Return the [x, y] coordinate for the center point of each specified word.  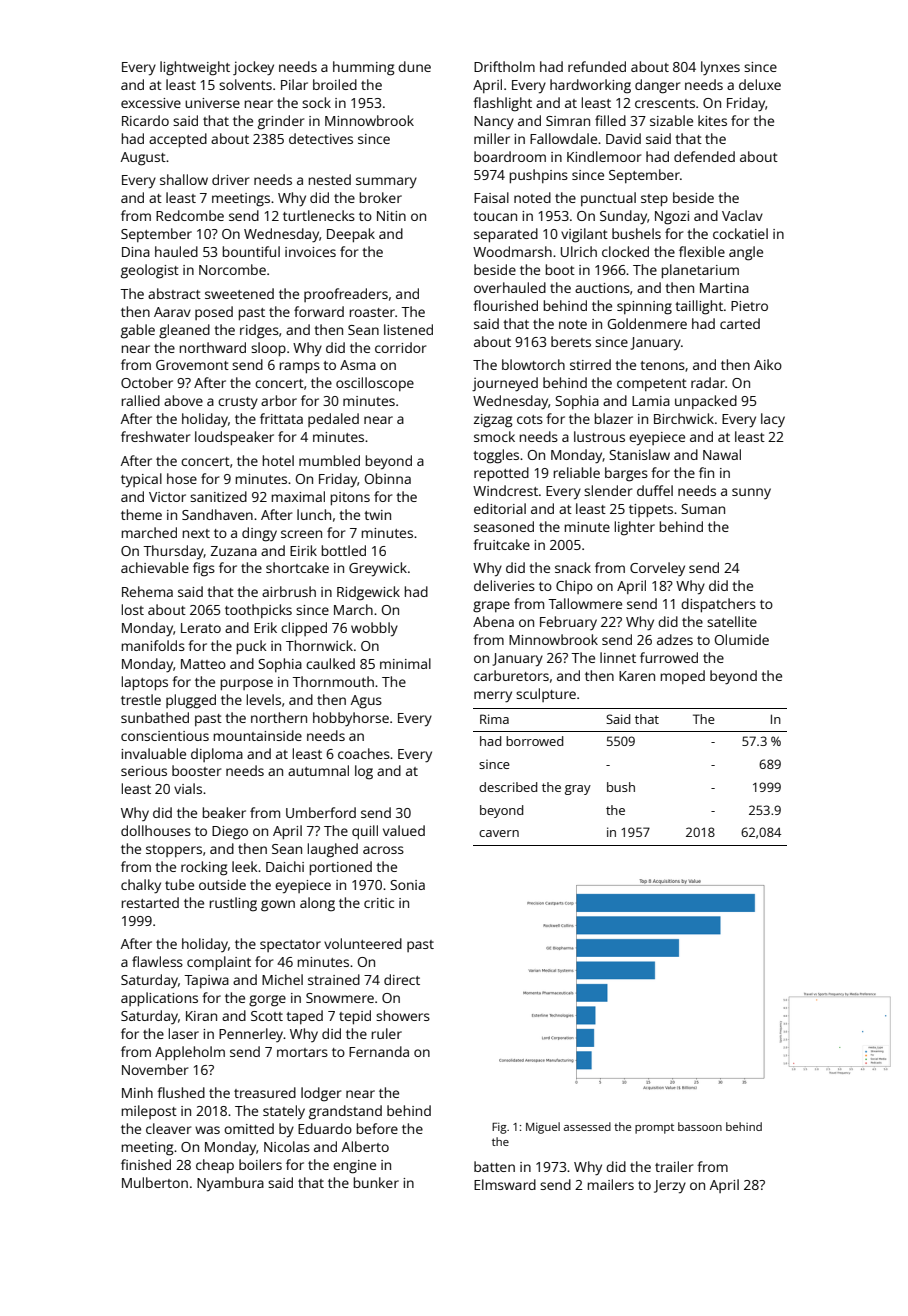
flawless [157, 961]
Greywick [378, 569]
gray [578, 790]
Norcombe [232, 269]
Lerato [201, 628]
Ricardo [145, 120]
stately [284, 1112]
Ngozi [672, 218]
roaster [372, 312]
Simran [568, 121]
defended [704, 156]
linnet [618, 657]
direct [402, 979]
